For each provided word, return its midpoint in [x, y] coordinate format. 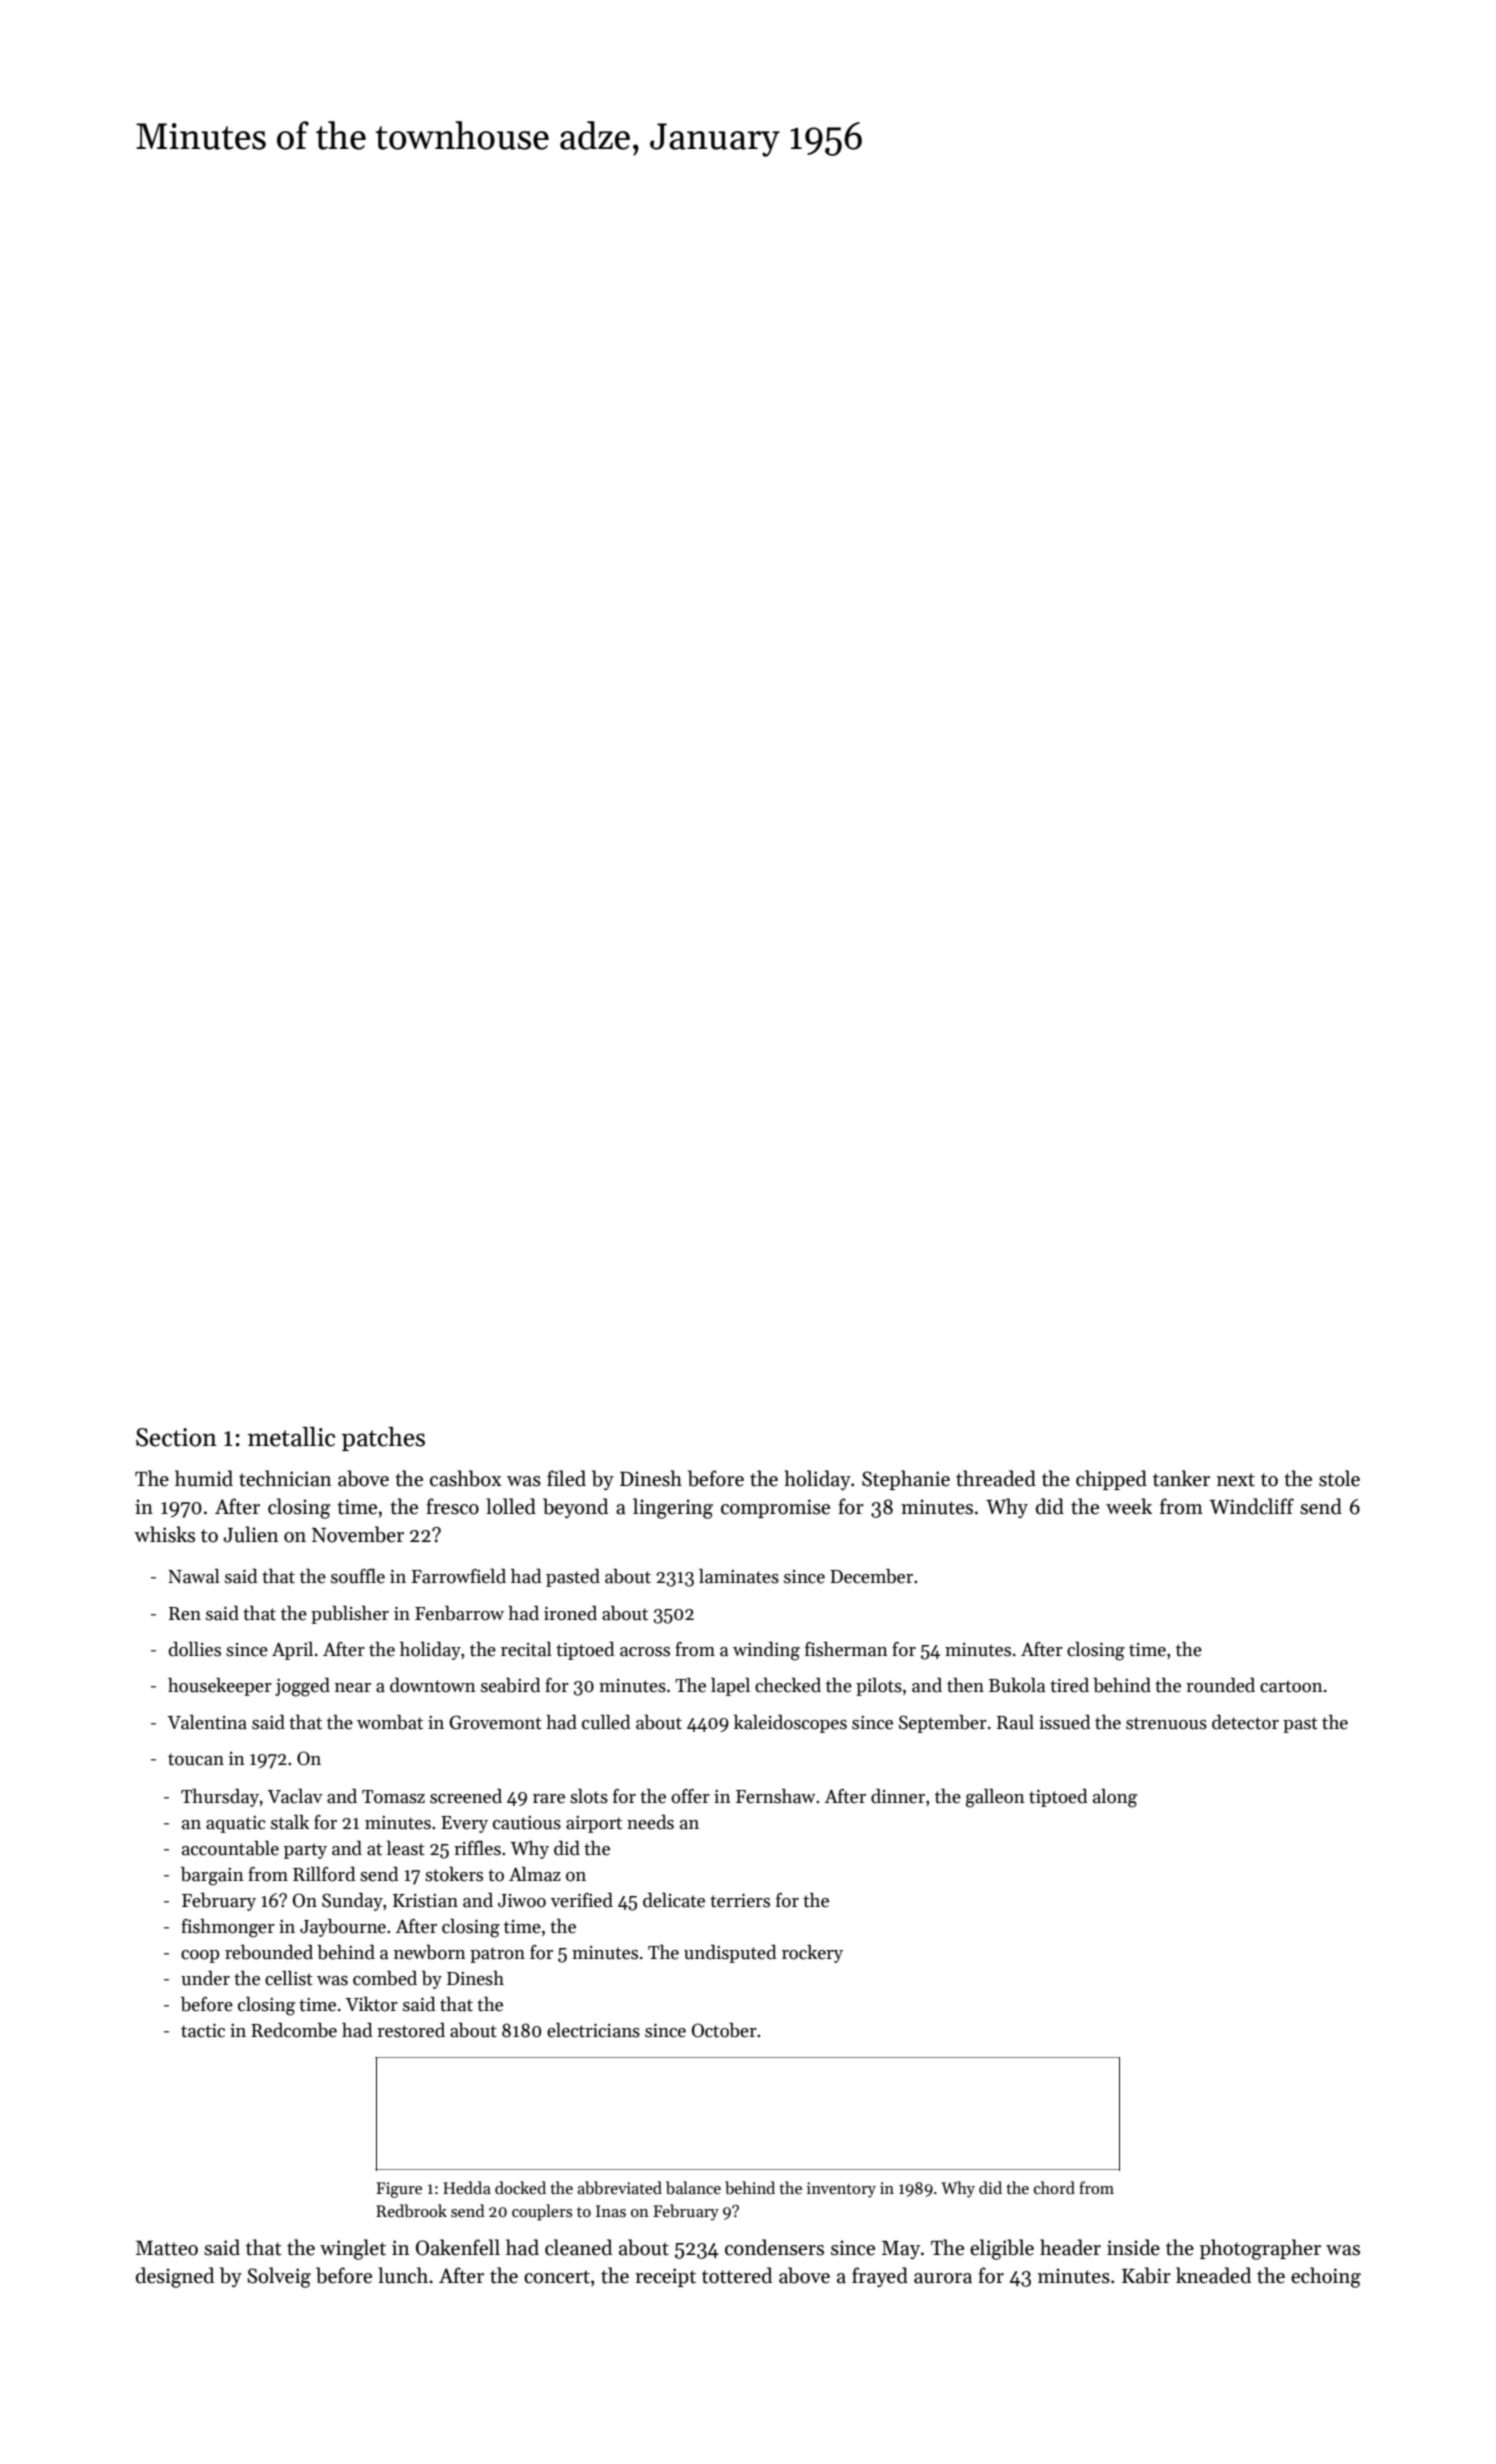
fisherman [846, 1649]
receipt [665, 2277]
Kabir [1146, 2275]
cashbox [465, 1478]
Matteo [167, 2248]
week [1129, 1506]
